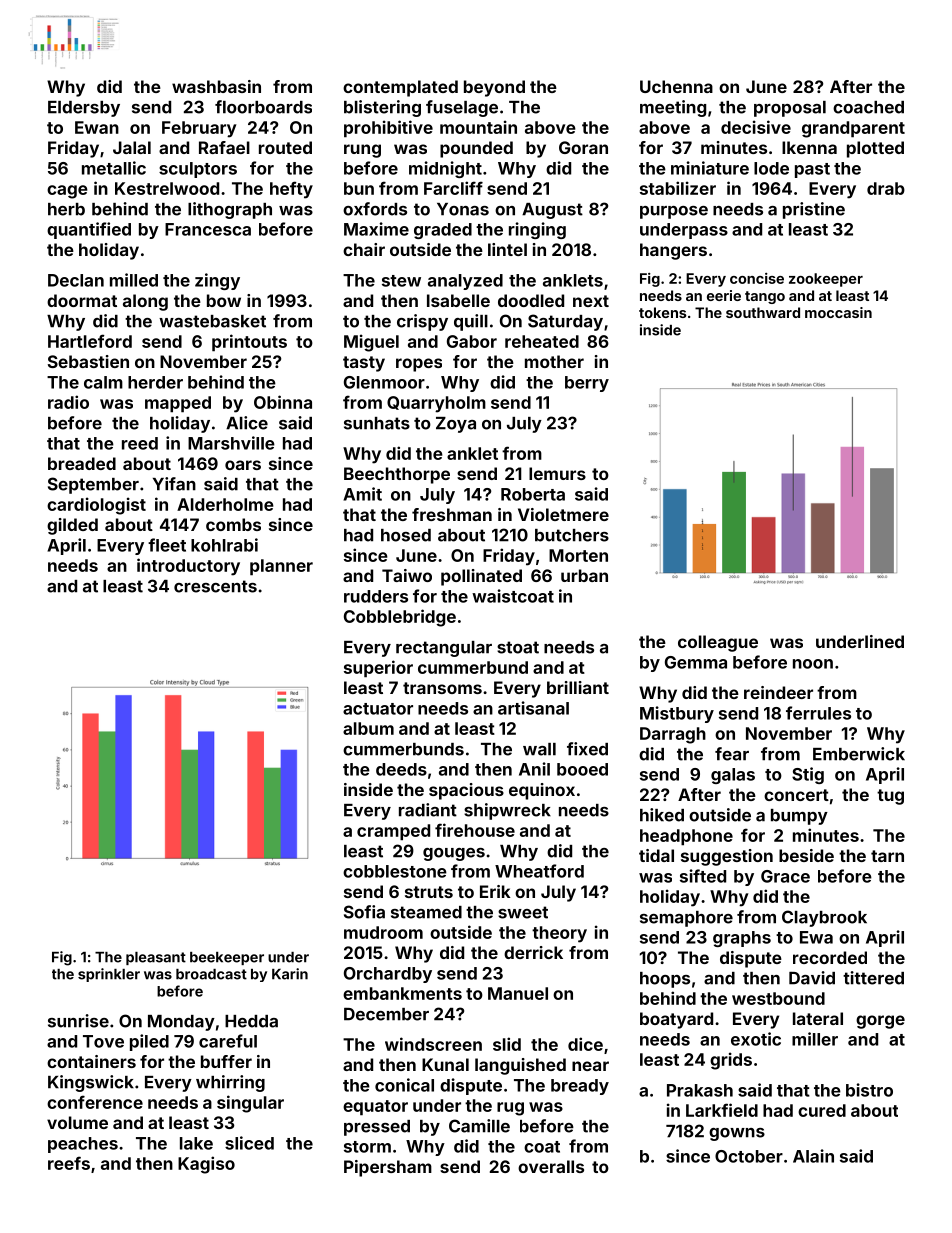  What do you see at coordinates (84, 109) in the screenshot?
I see `Eldersby` at bounding box center [84, 109].
